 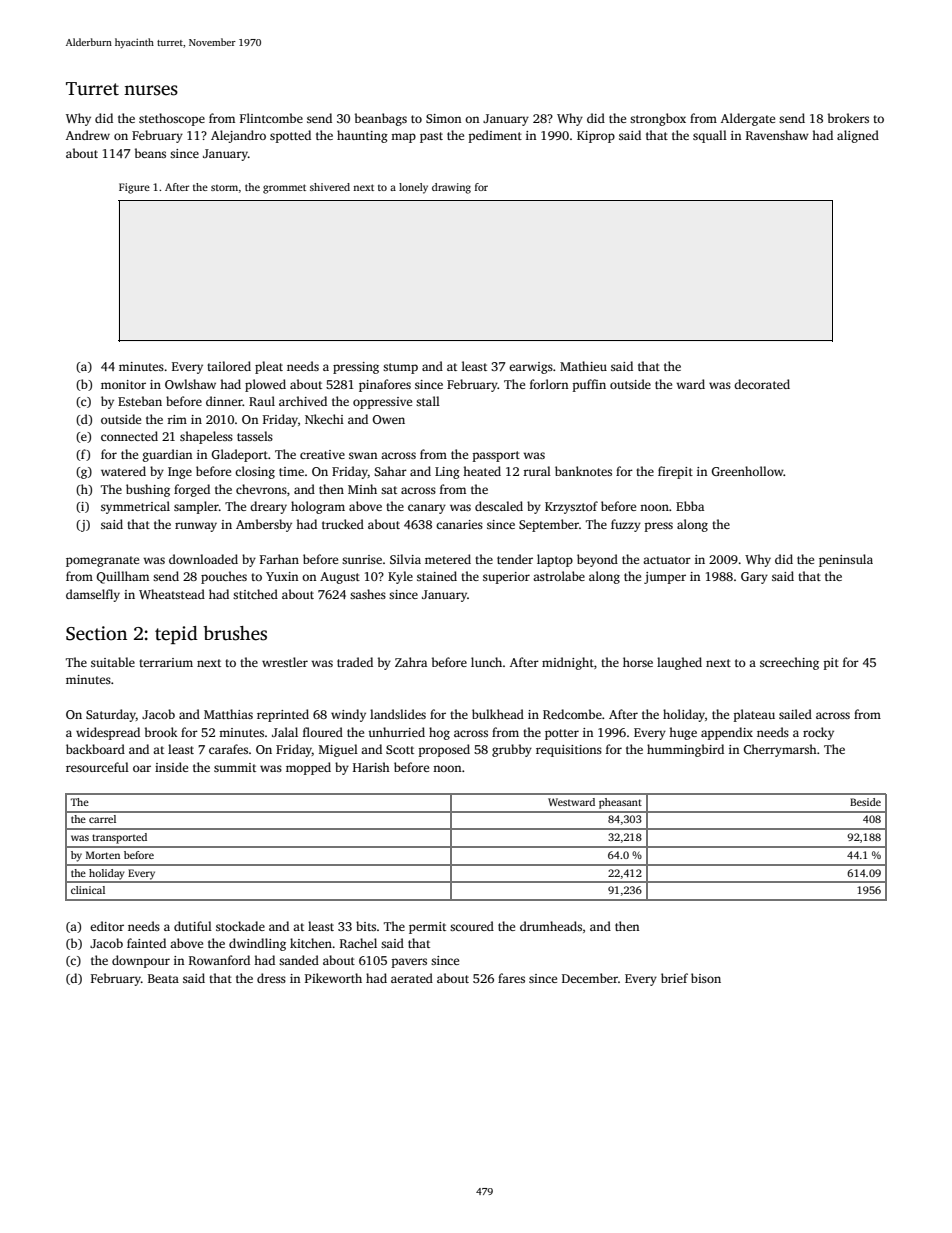 I want to click on Beata, so click(x=163, y=978).
